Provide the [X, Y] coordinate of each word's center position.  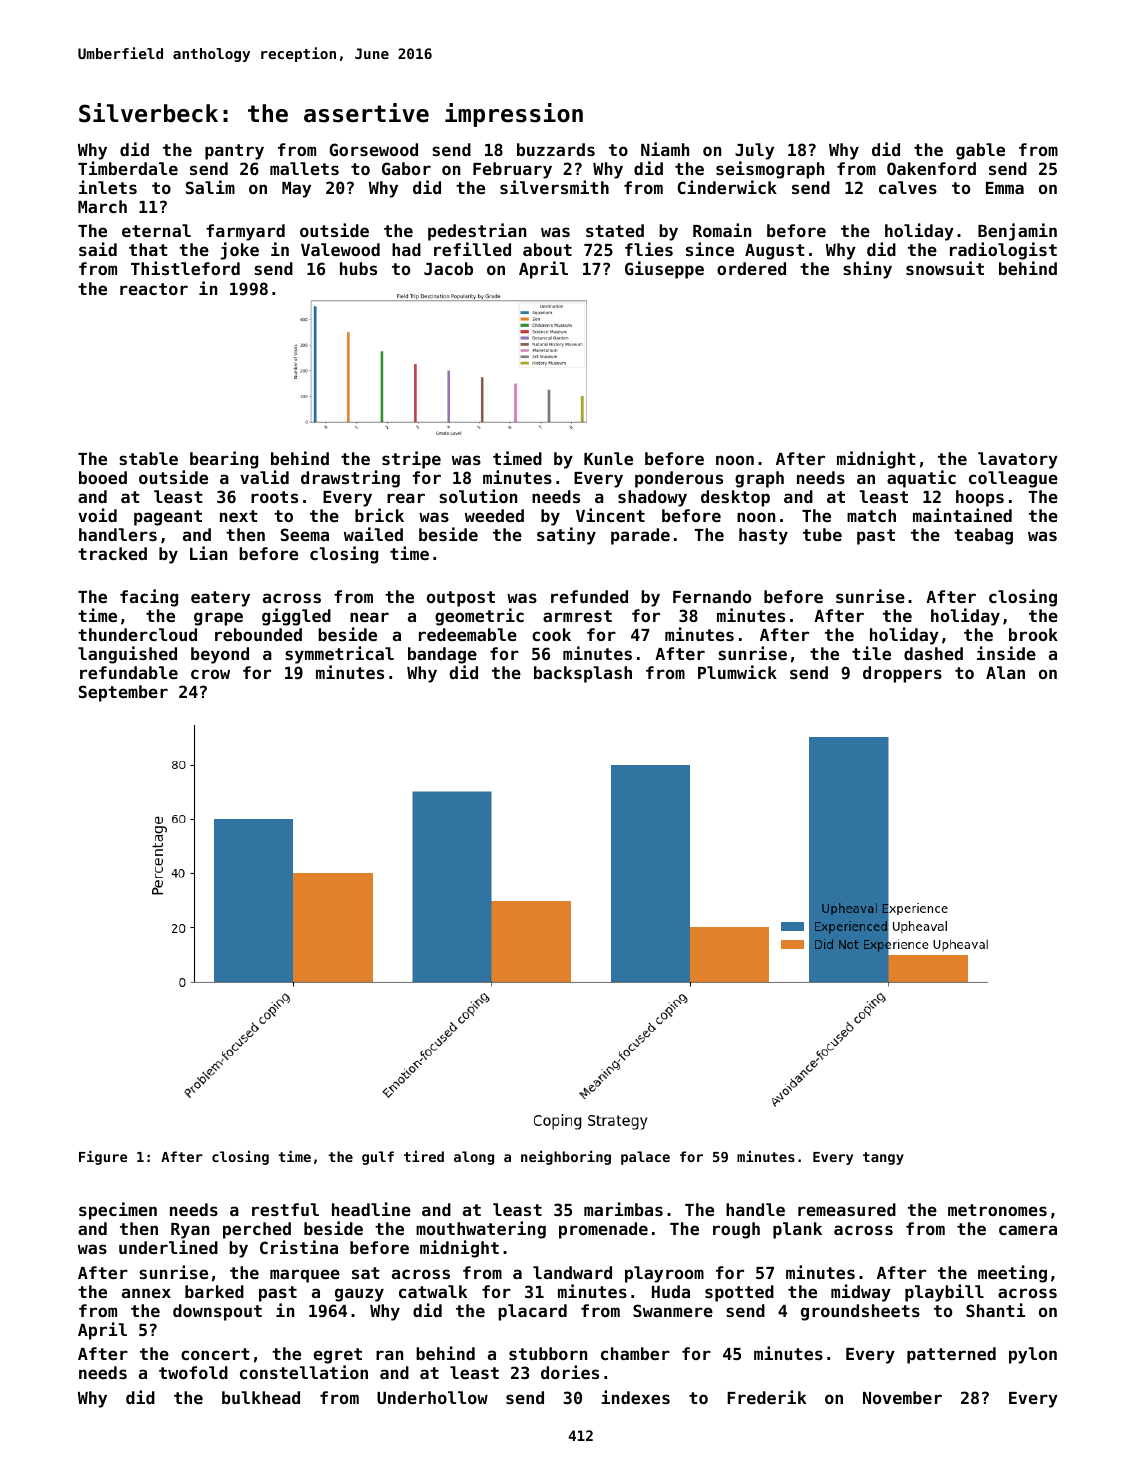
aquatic [921, 479]
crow [210, 674]
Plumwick [737, 672]
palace [645, 1158]
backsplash [583, 674]
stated [615, 230]
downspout [217, 1312]
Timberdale [128, 168]
